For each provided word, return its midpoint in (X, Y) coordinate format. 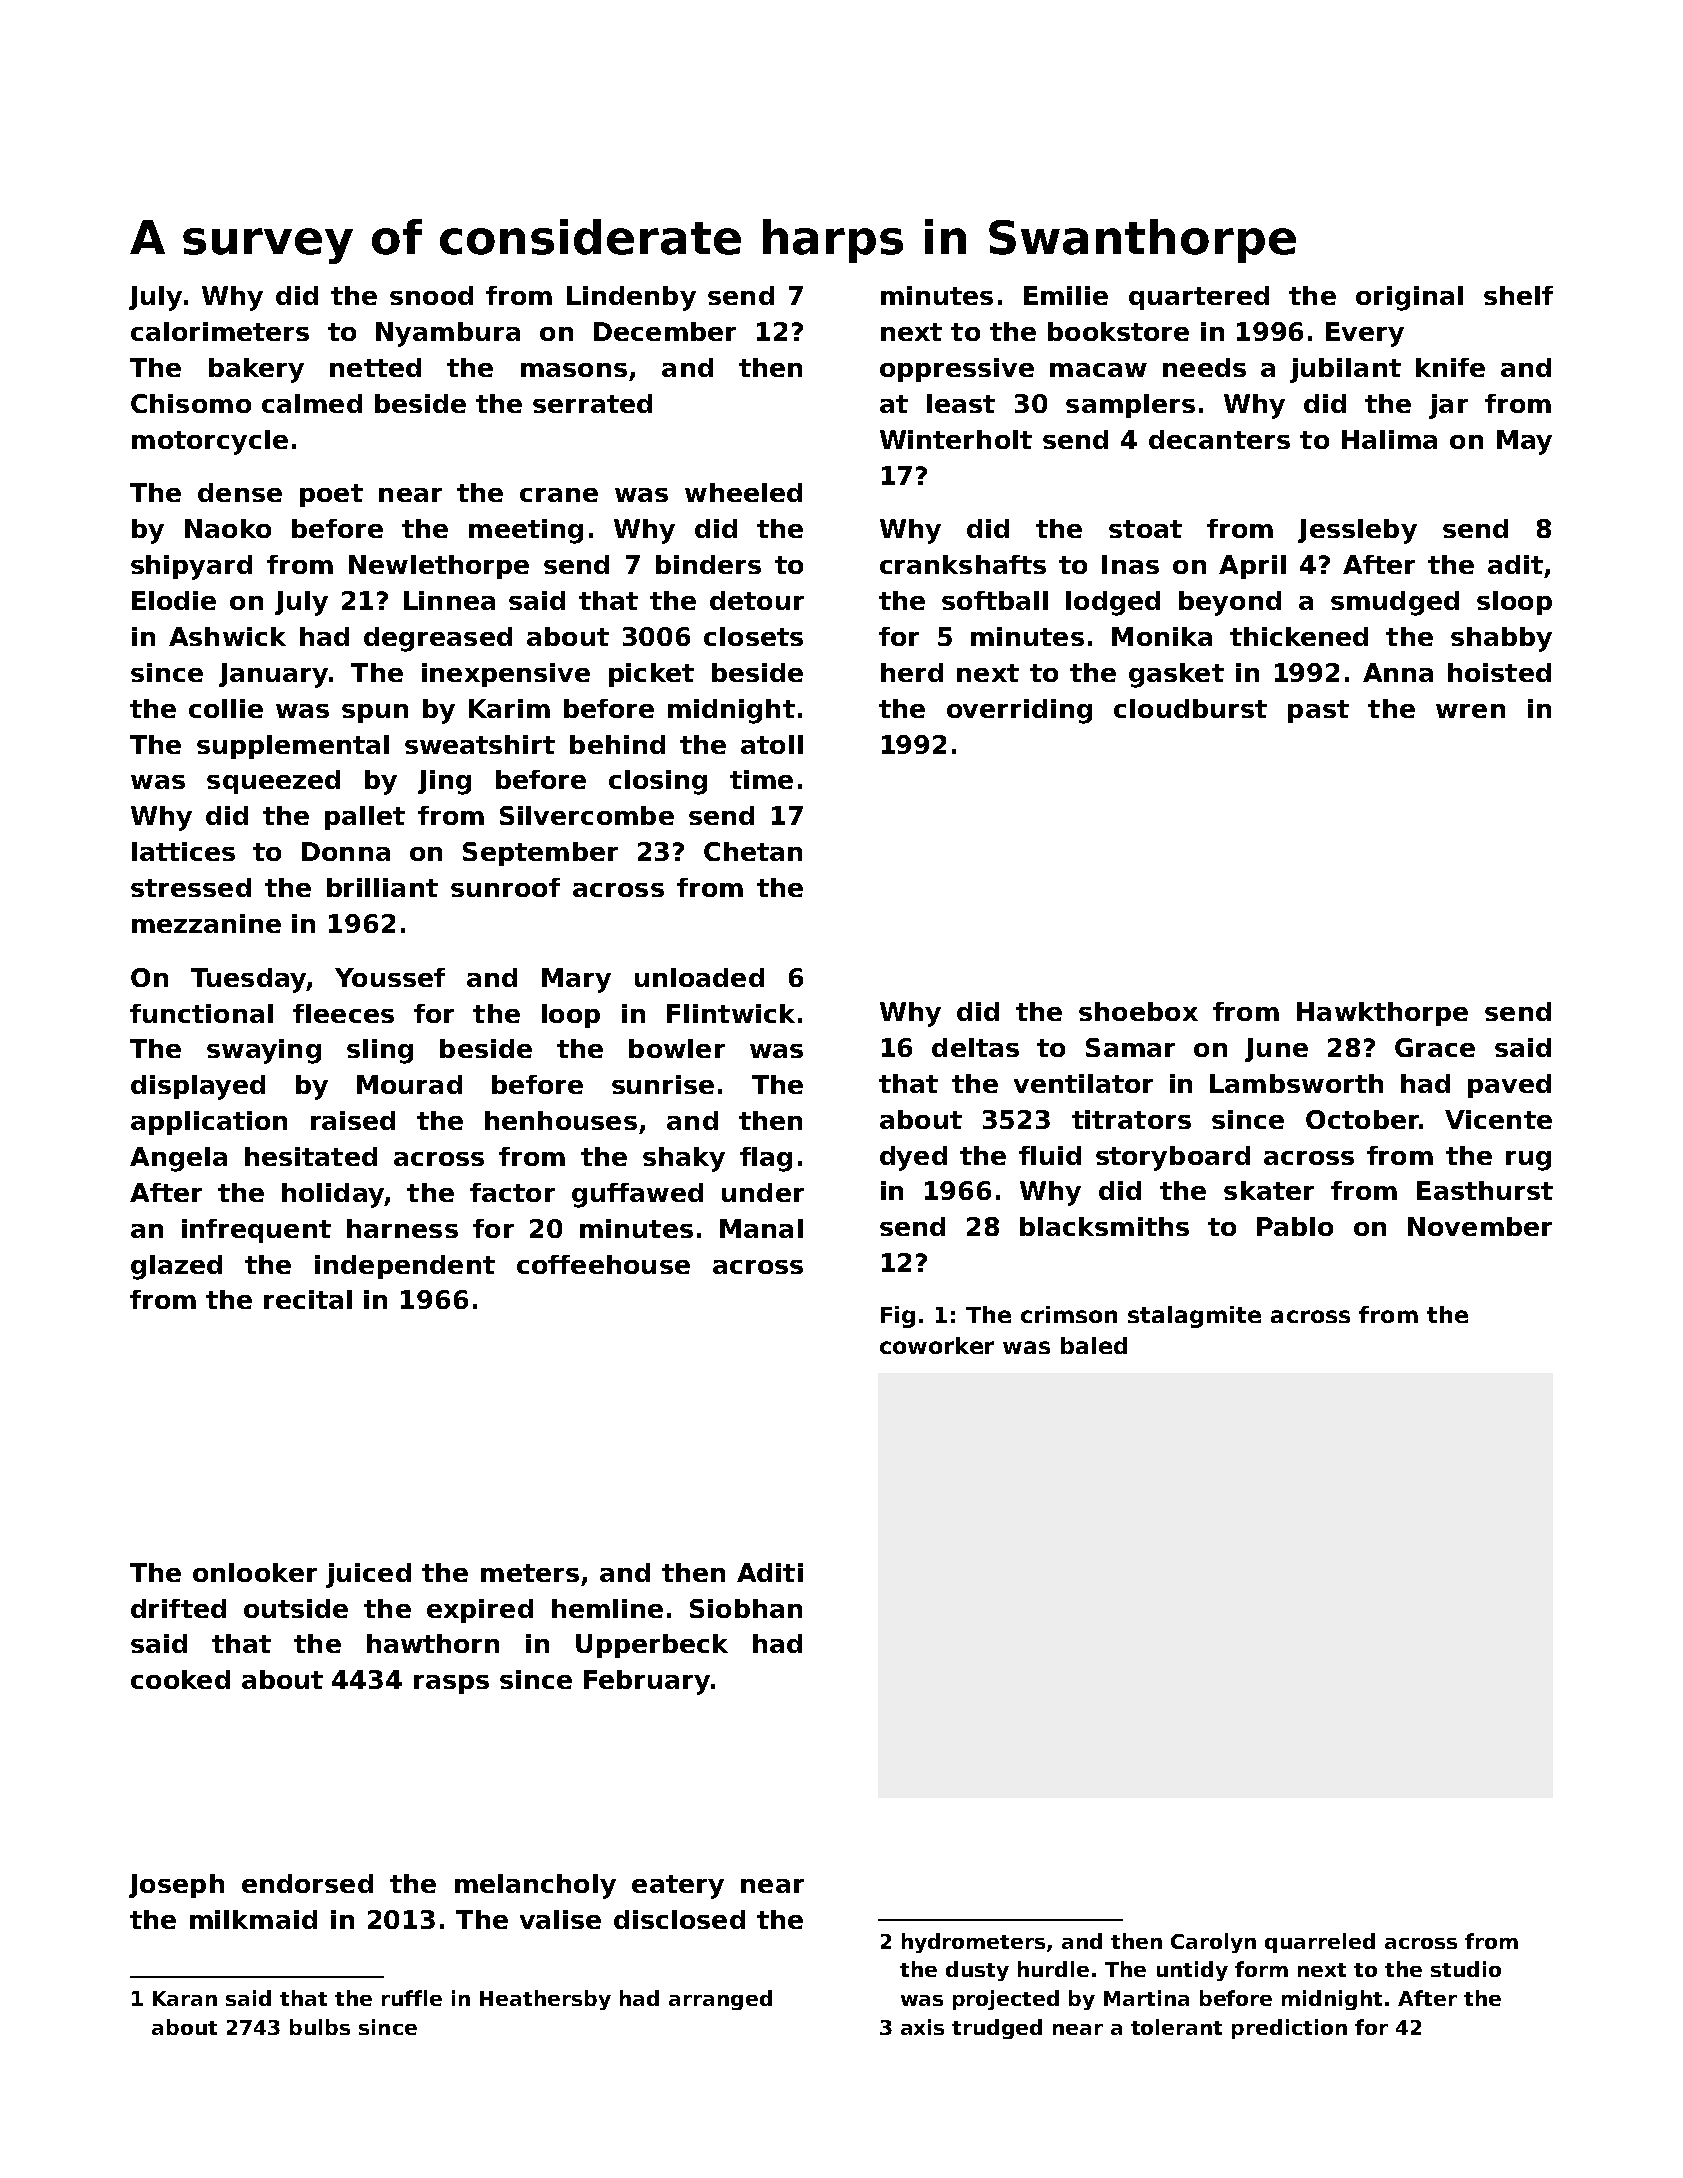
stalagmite (1194, 1317)
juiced (368, 1575)
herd (912, 672)
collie (226, 708)
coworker (937, 1345)
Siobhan (746, 1608)
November (1480, 1226)
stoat (1145, 529)
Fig (898, 1317)
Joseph (176, 1886)
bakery (256, 370)
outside (296, 1608)
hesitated (311, 1156)
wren (1470, 711)
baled (1094, 1345)
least (961, 403)
